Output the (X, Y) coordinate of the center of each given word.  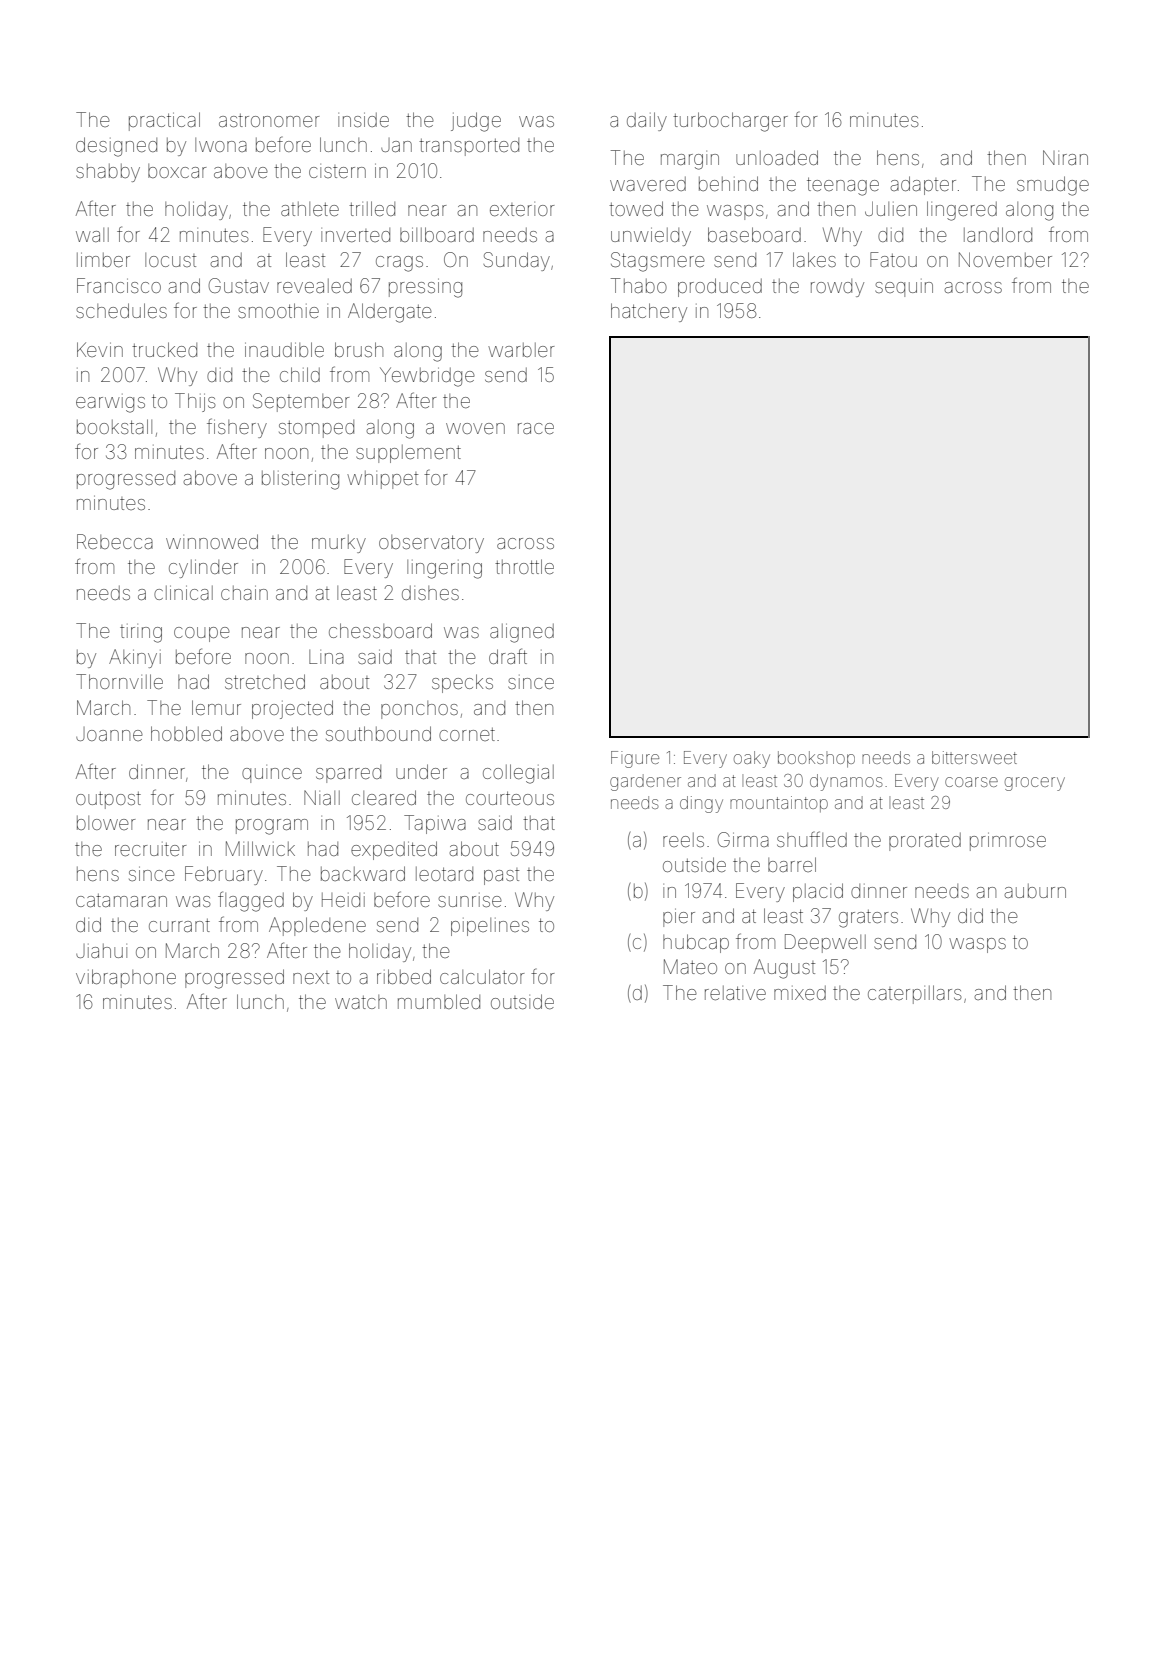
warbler (521, 350)
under (421, 771)
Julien (891, 208)
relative (735, 993)
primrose (1008, 842)
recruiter (150, 849)
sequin (904, 288)
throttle (524, 566)
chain (244, 593)
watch (361, 1002)
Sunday (516, 261)
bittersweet (974, 757)
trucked (164, 349)
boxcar (177, 171)
